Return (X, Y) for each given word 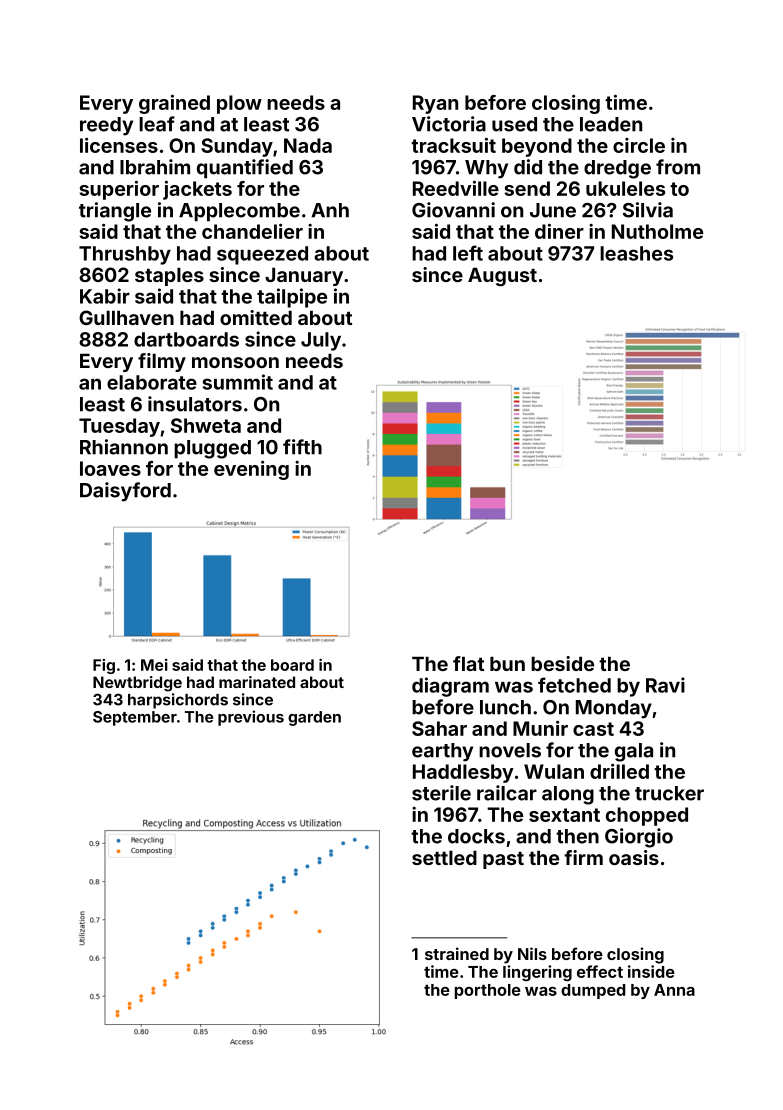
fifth (302, 447)
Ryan (435, 104)
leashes (636, 253)
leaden (611, 124)
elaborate (152, 382)
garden (314, 718)
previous (251, 718)
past (503, 860)
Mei (154, 665)
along (568, 795)
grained (174, 104)
